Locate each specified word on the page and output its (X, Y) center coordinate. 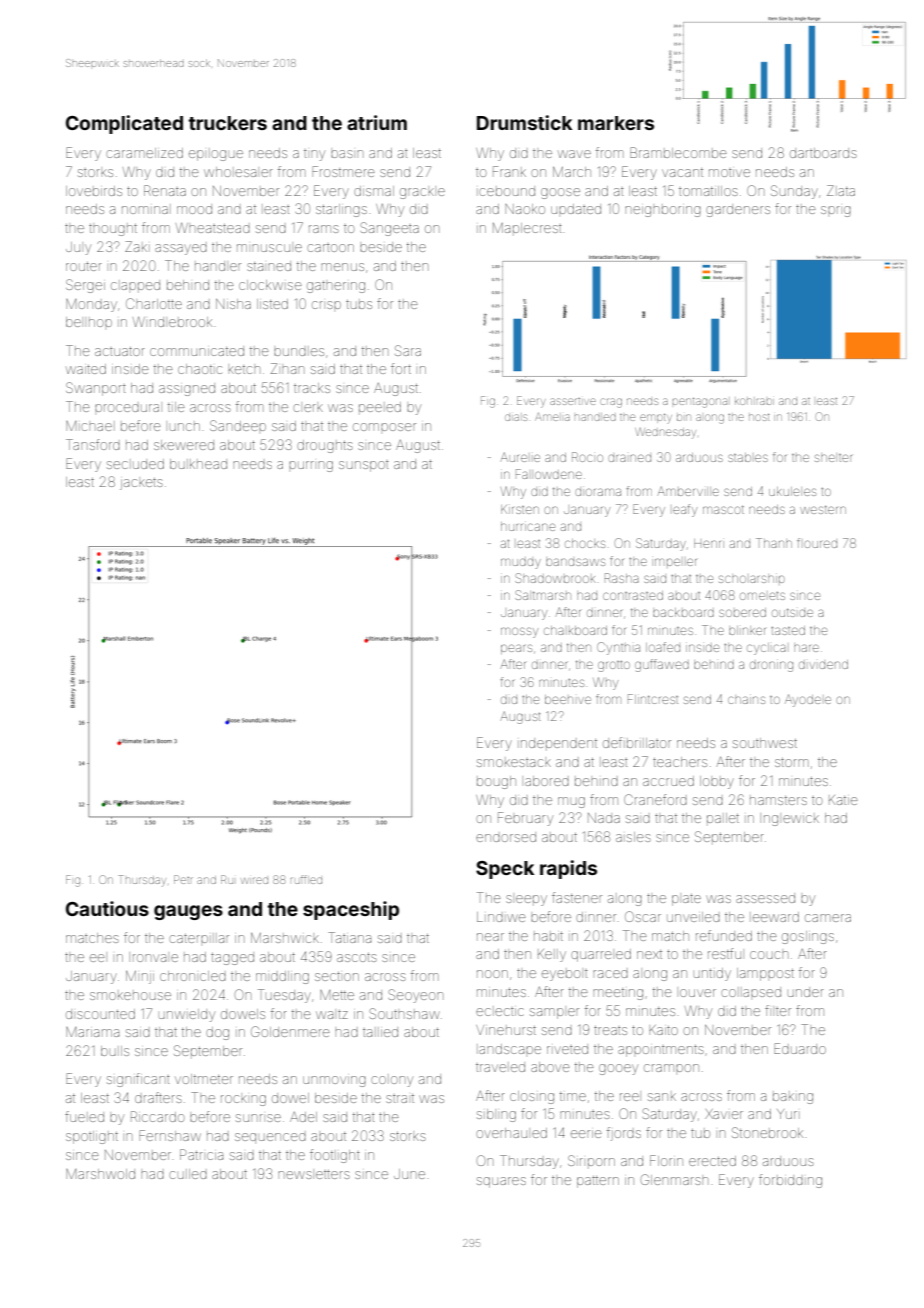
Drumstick (524, 122)
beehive (568, 699)
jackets (141, 484)
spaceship (351, 910)
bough (496, 782)
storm (792, 762)
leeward (776, 917)
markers (616, 123)
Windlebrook (172, 322)
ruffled (306, 879)
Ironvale (153, 957)
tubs (359, 304)
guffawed (662, 665)
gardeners (738, 210)
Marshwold (100, 1174)
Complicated (124, 124)
